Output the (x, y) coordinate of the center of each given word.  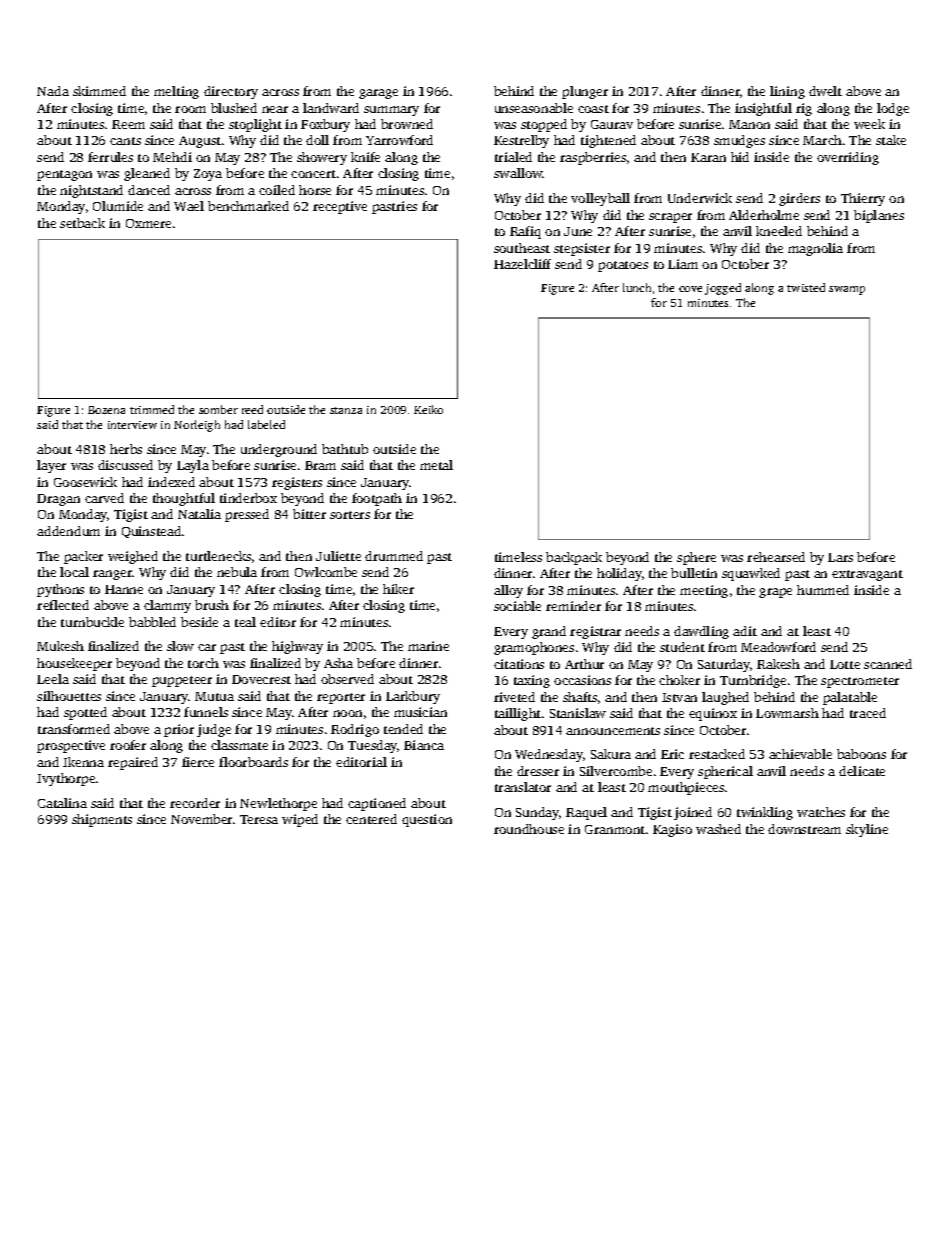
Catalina (62, 803)
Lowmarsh (787, 713)
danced (149, 190)
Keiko (428, 409)
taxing (532, 681)
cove (690, 289)
